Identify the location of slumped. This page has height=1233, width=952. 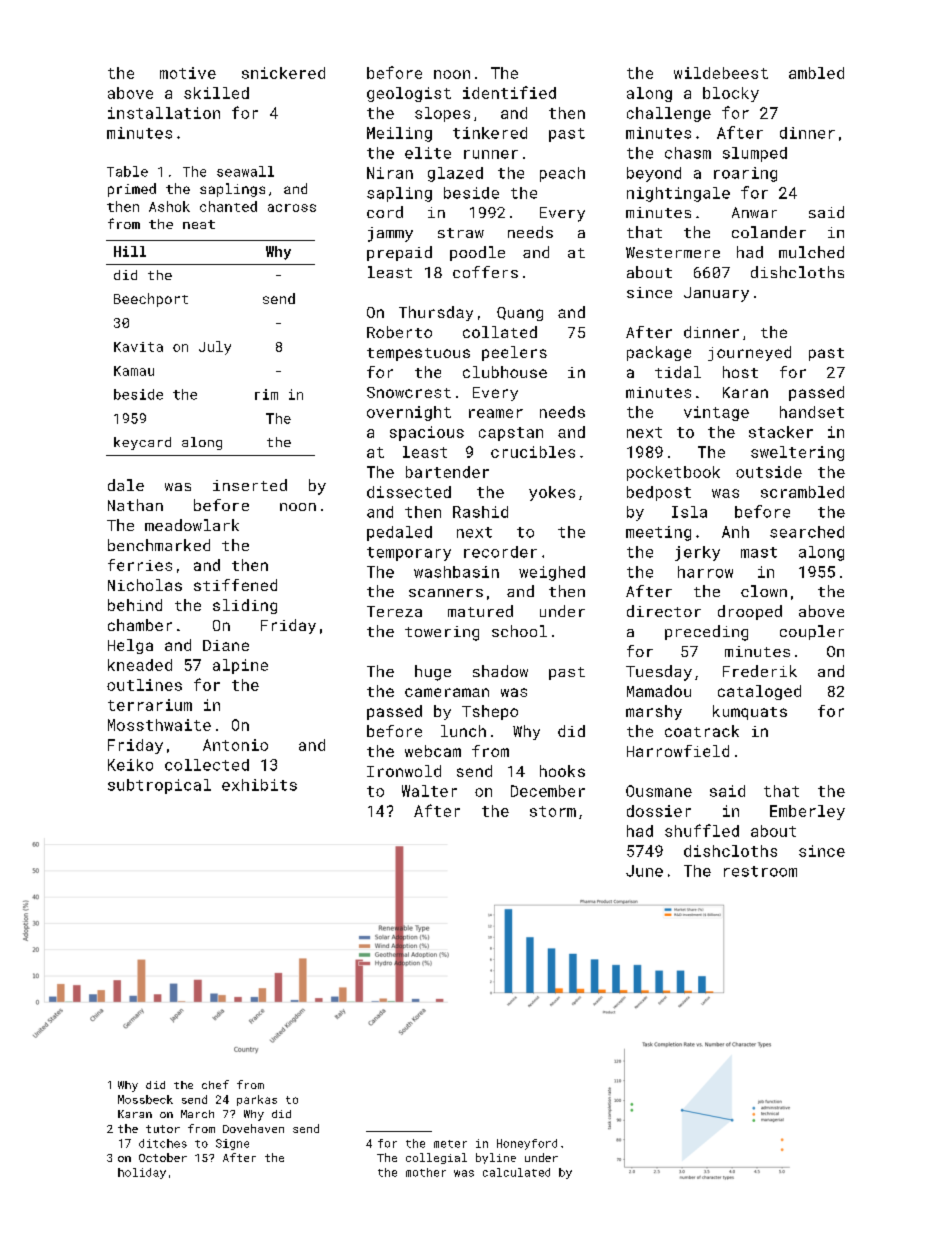
(755, 154).
